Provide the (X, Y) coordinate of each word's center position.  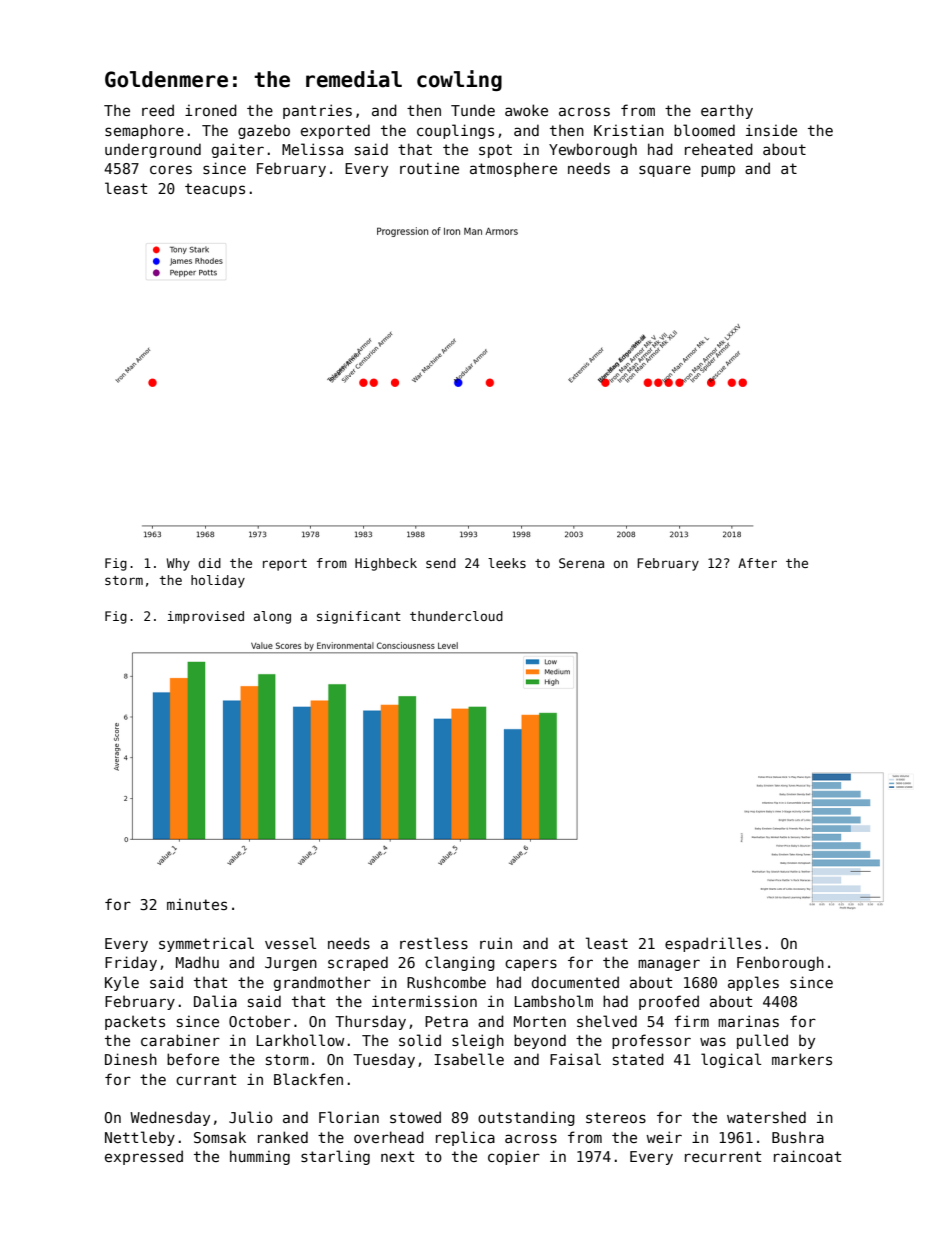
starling (335, 1157)
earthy (727, 111)
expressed (144, 1157)
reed (158, 110)
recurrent (723, 1156)
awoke (526, 110)
